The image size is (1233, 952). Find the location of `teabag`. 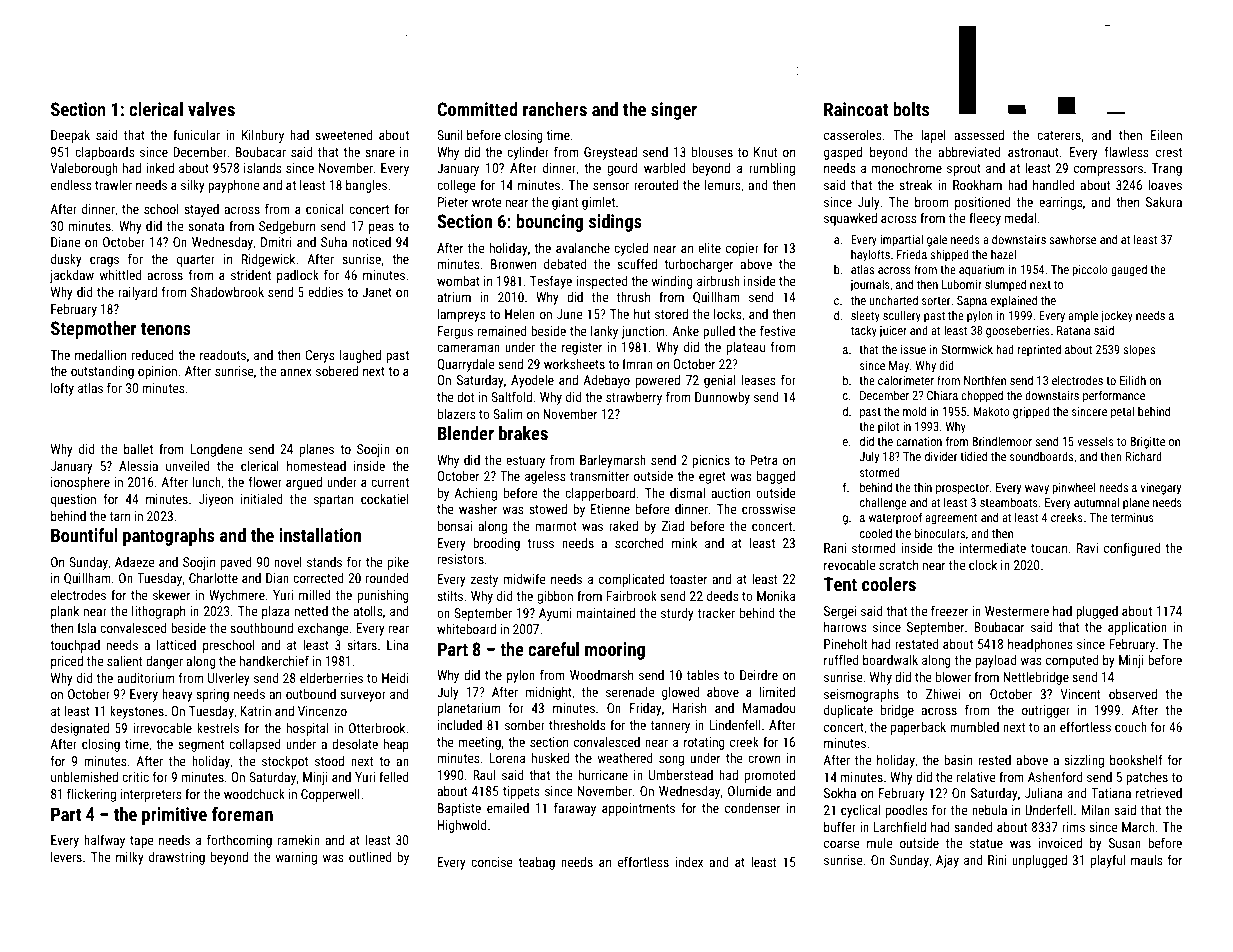

teabag is located at coordinates (536, 863).
